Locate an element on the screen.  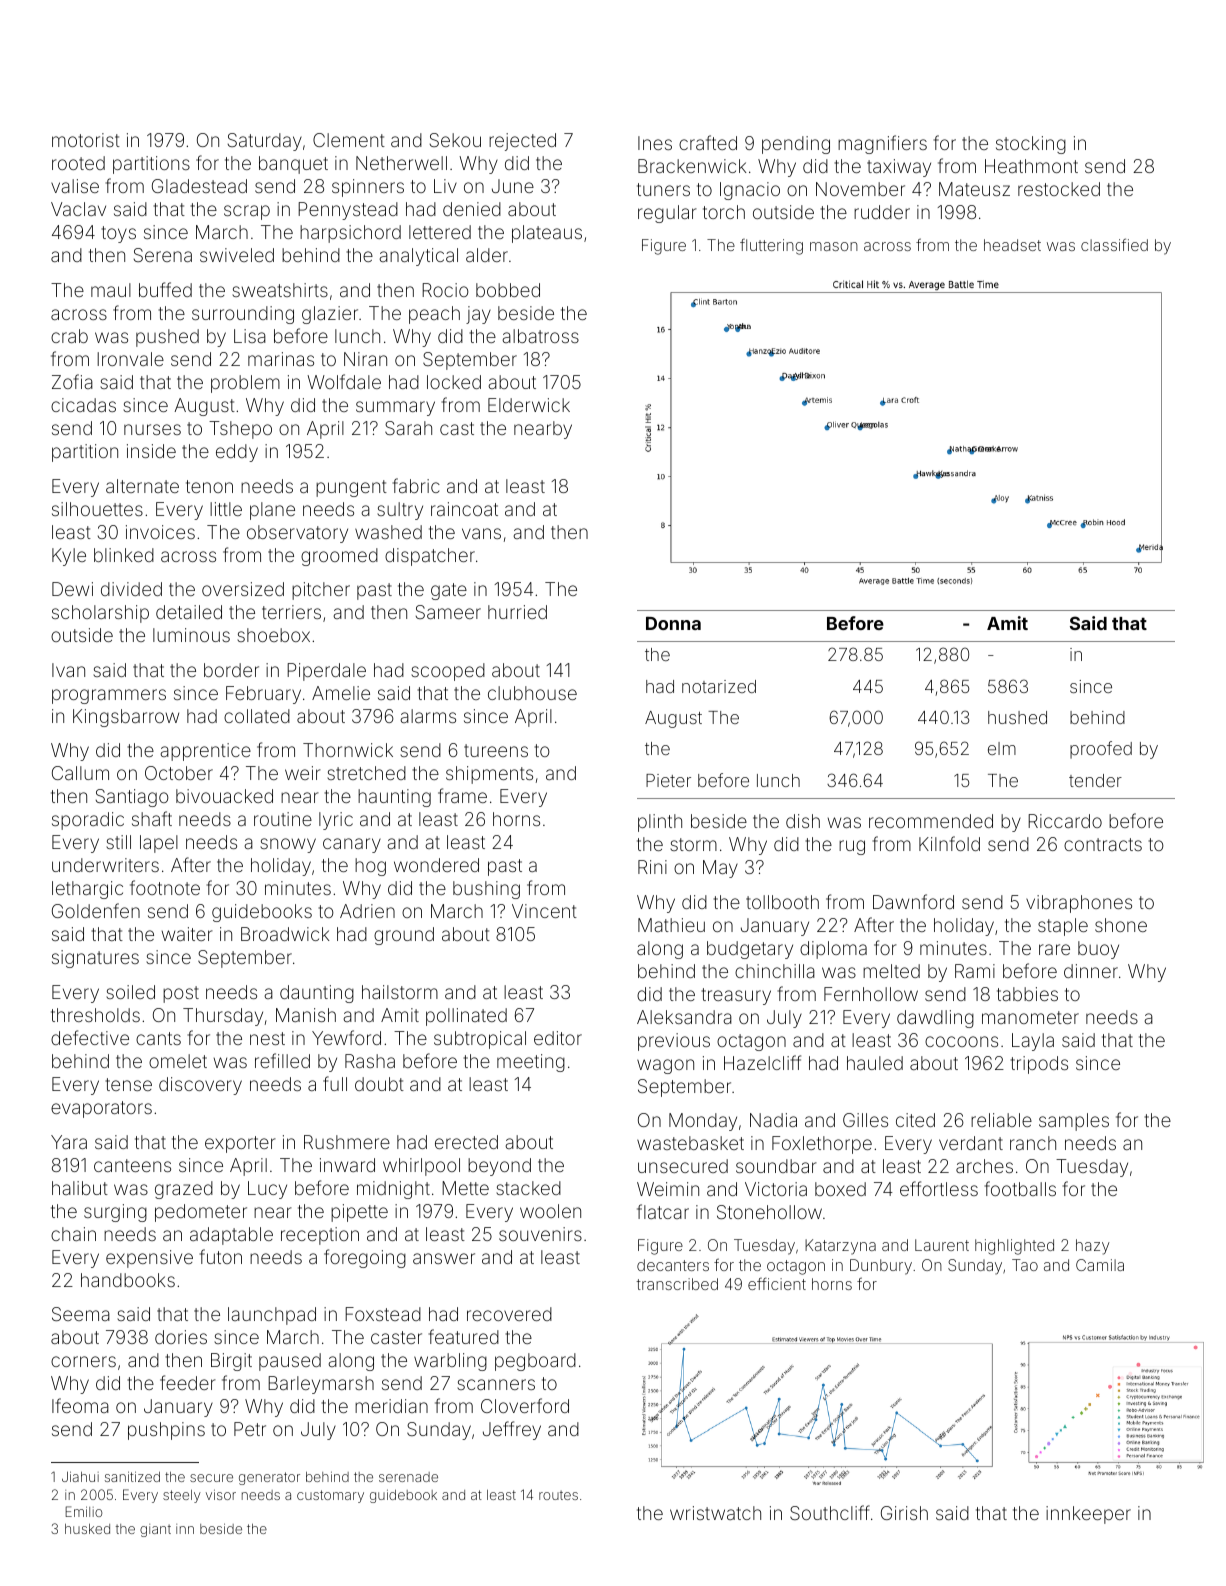
Elderwick is located at coordinates (529, 405).
